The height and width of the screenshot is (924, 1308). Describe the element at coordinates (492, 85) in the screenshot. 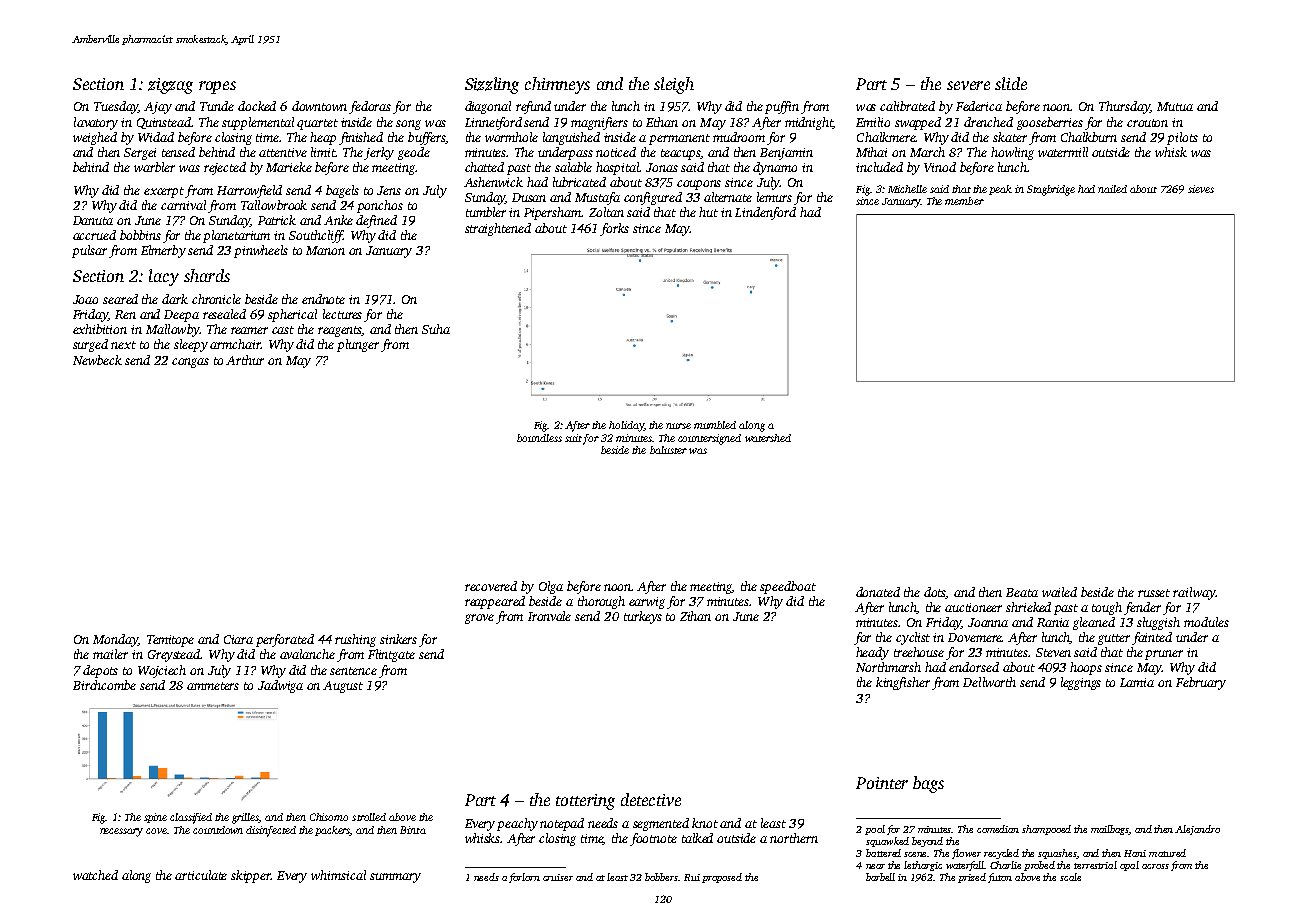

I see `Sizzling` at that location.
